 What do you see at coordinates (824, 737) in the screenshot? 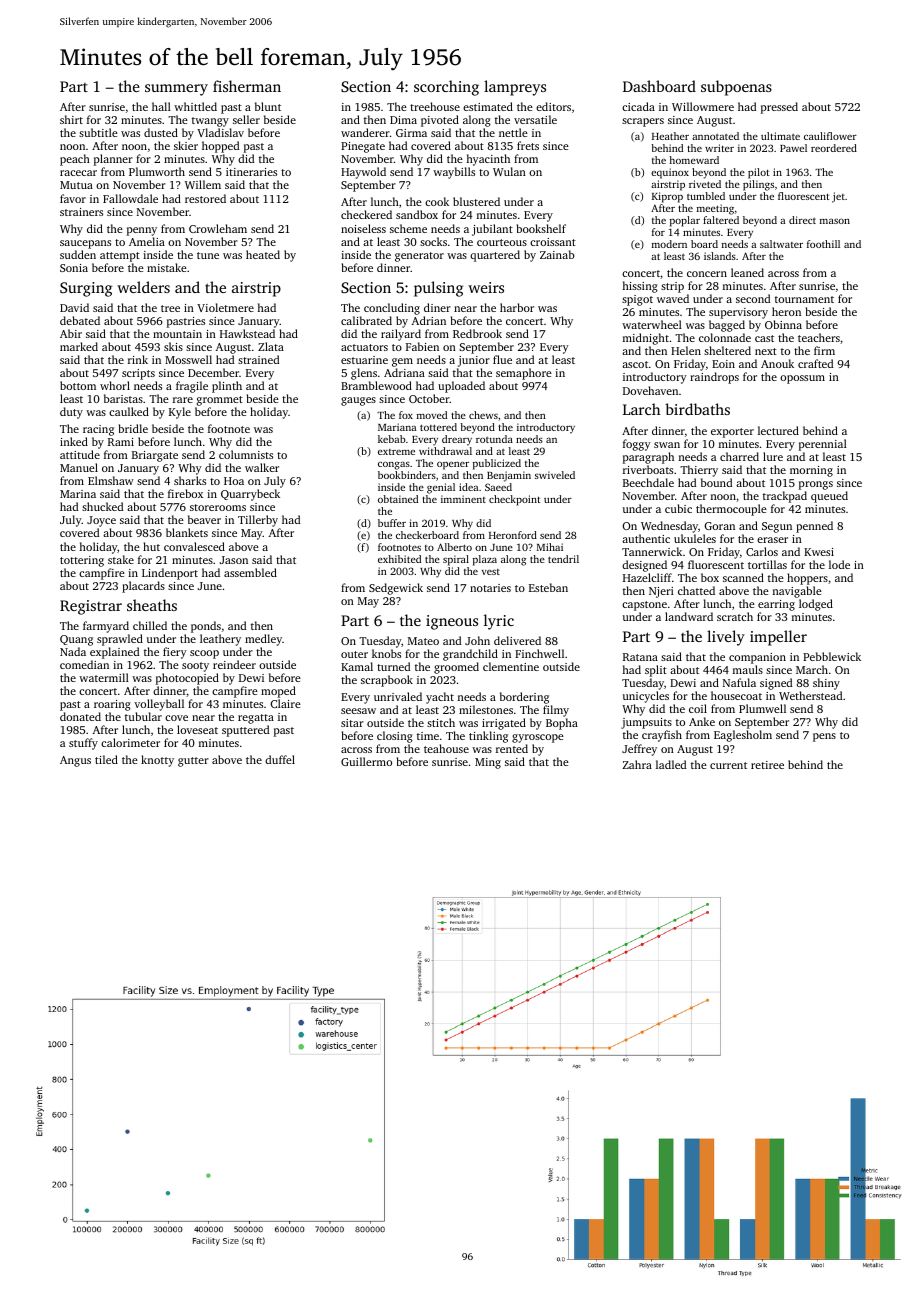
I see `pens` at bounding box center [824, 737].
